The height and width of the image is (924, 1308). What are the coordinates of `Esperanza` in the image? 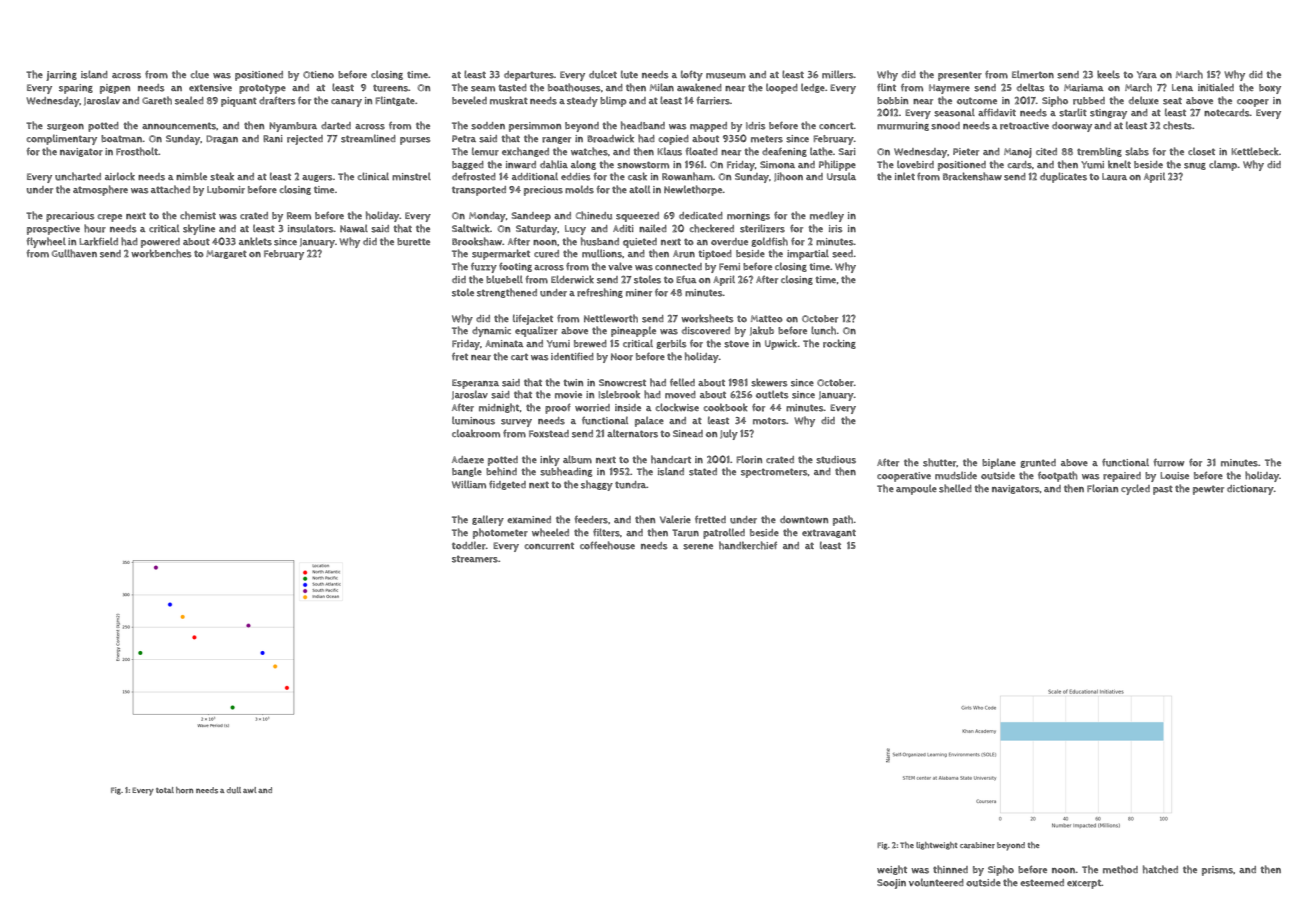 It's located at (475, 384).
